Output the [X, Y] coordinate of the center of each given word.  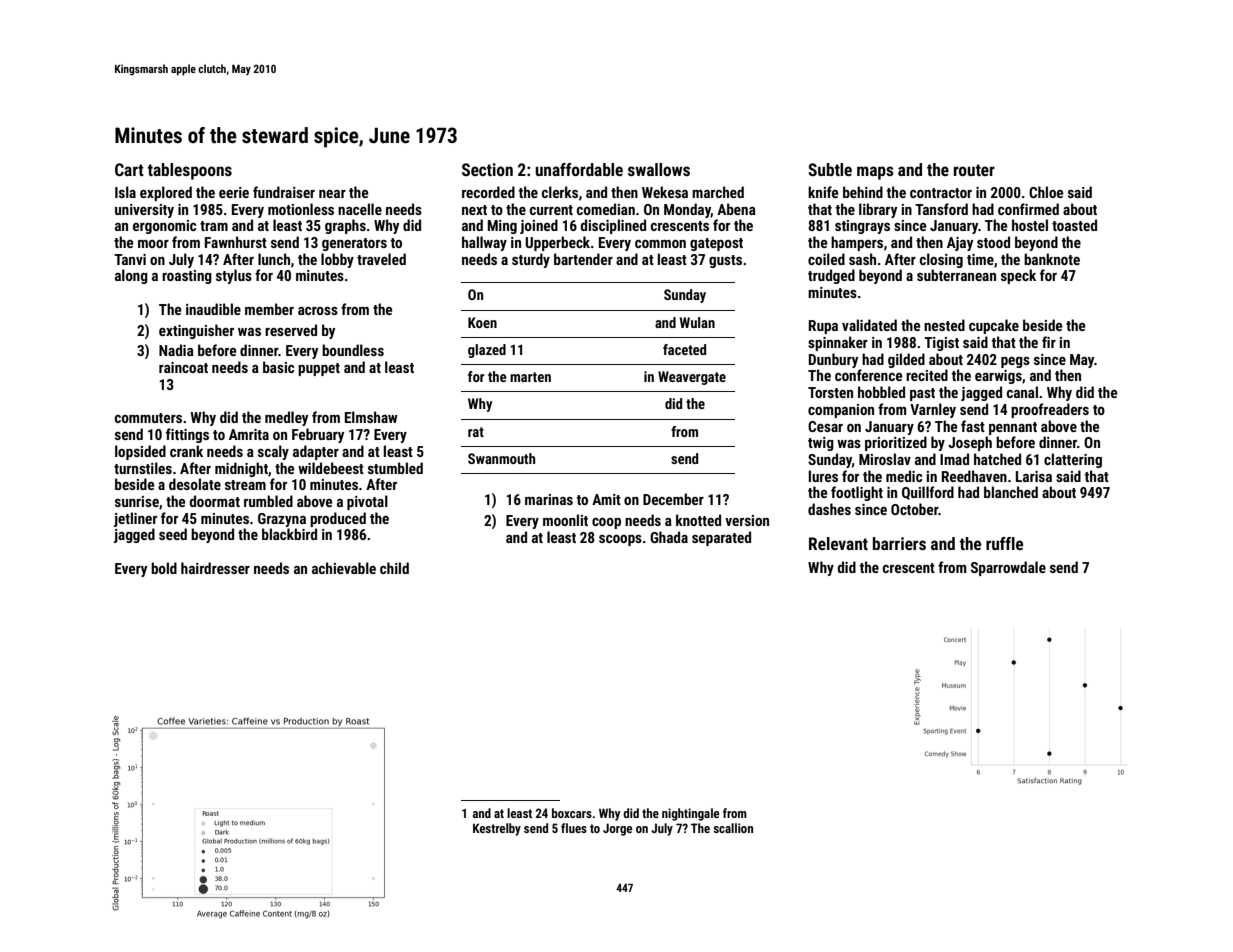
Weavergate [692, 378]
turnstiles [143, 468]
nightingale [690, 814]
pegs [1015, 362]
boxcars [572, 813]
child [394, 568]
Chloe [1046, 192]
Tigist [941, 344]
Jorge [617, 829]
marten [530, 377]
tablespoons [190, 171]
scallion [733, 828]
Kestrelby [497, 829]
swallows [659, 169]
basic [278, 367]
